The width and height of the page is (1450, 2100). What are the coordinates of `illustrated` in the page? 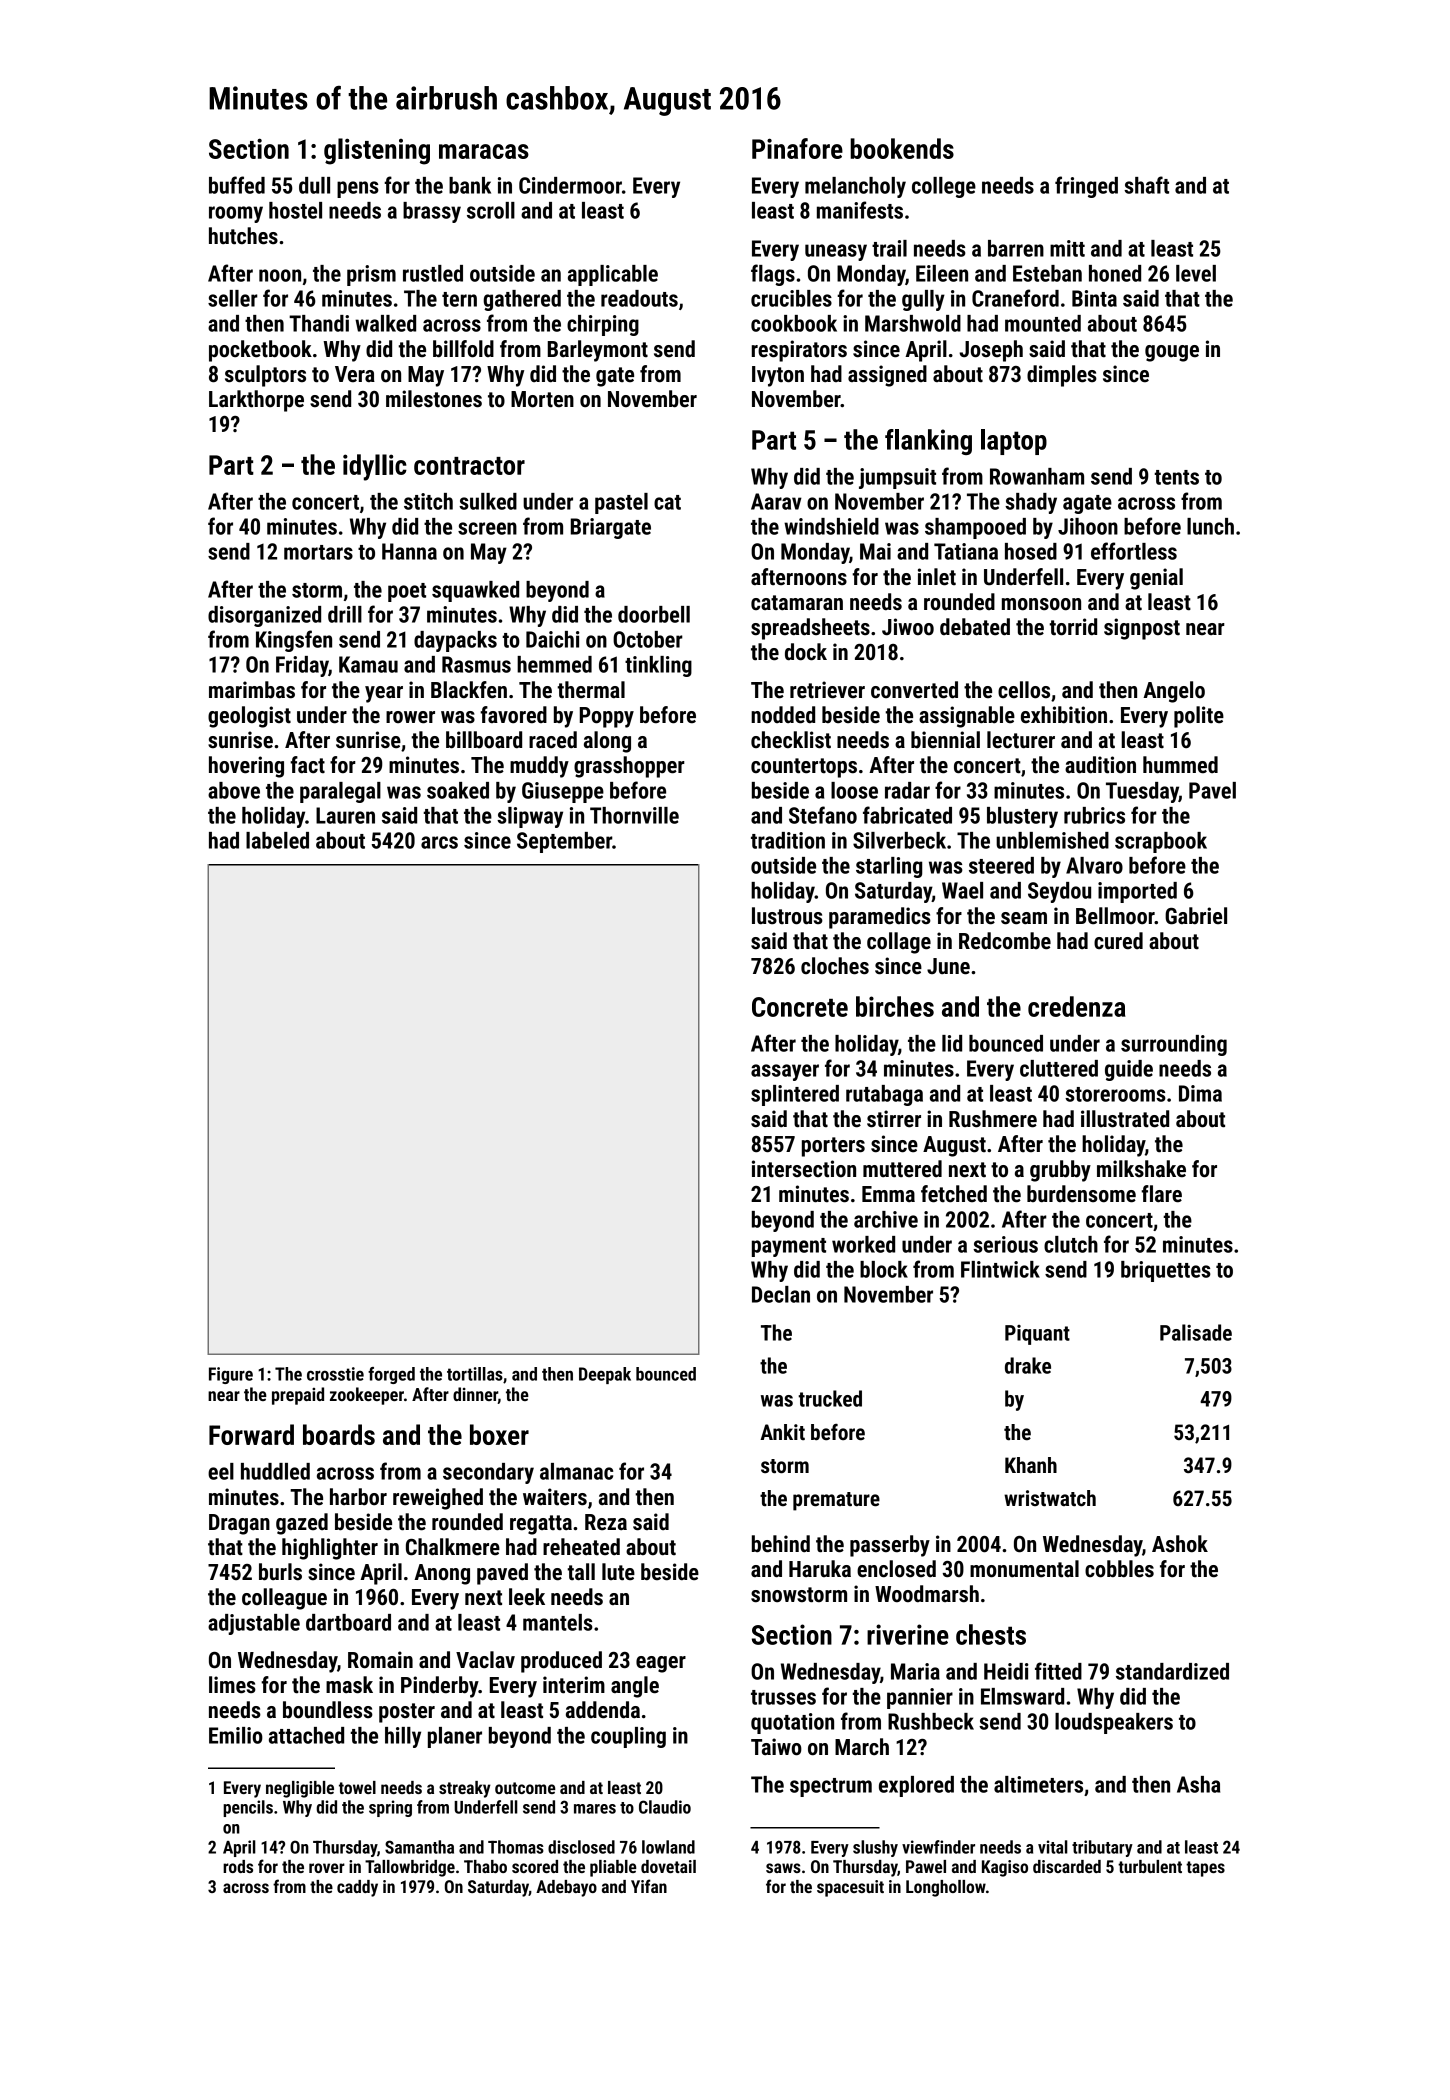 It's located at (1125, 1119).
